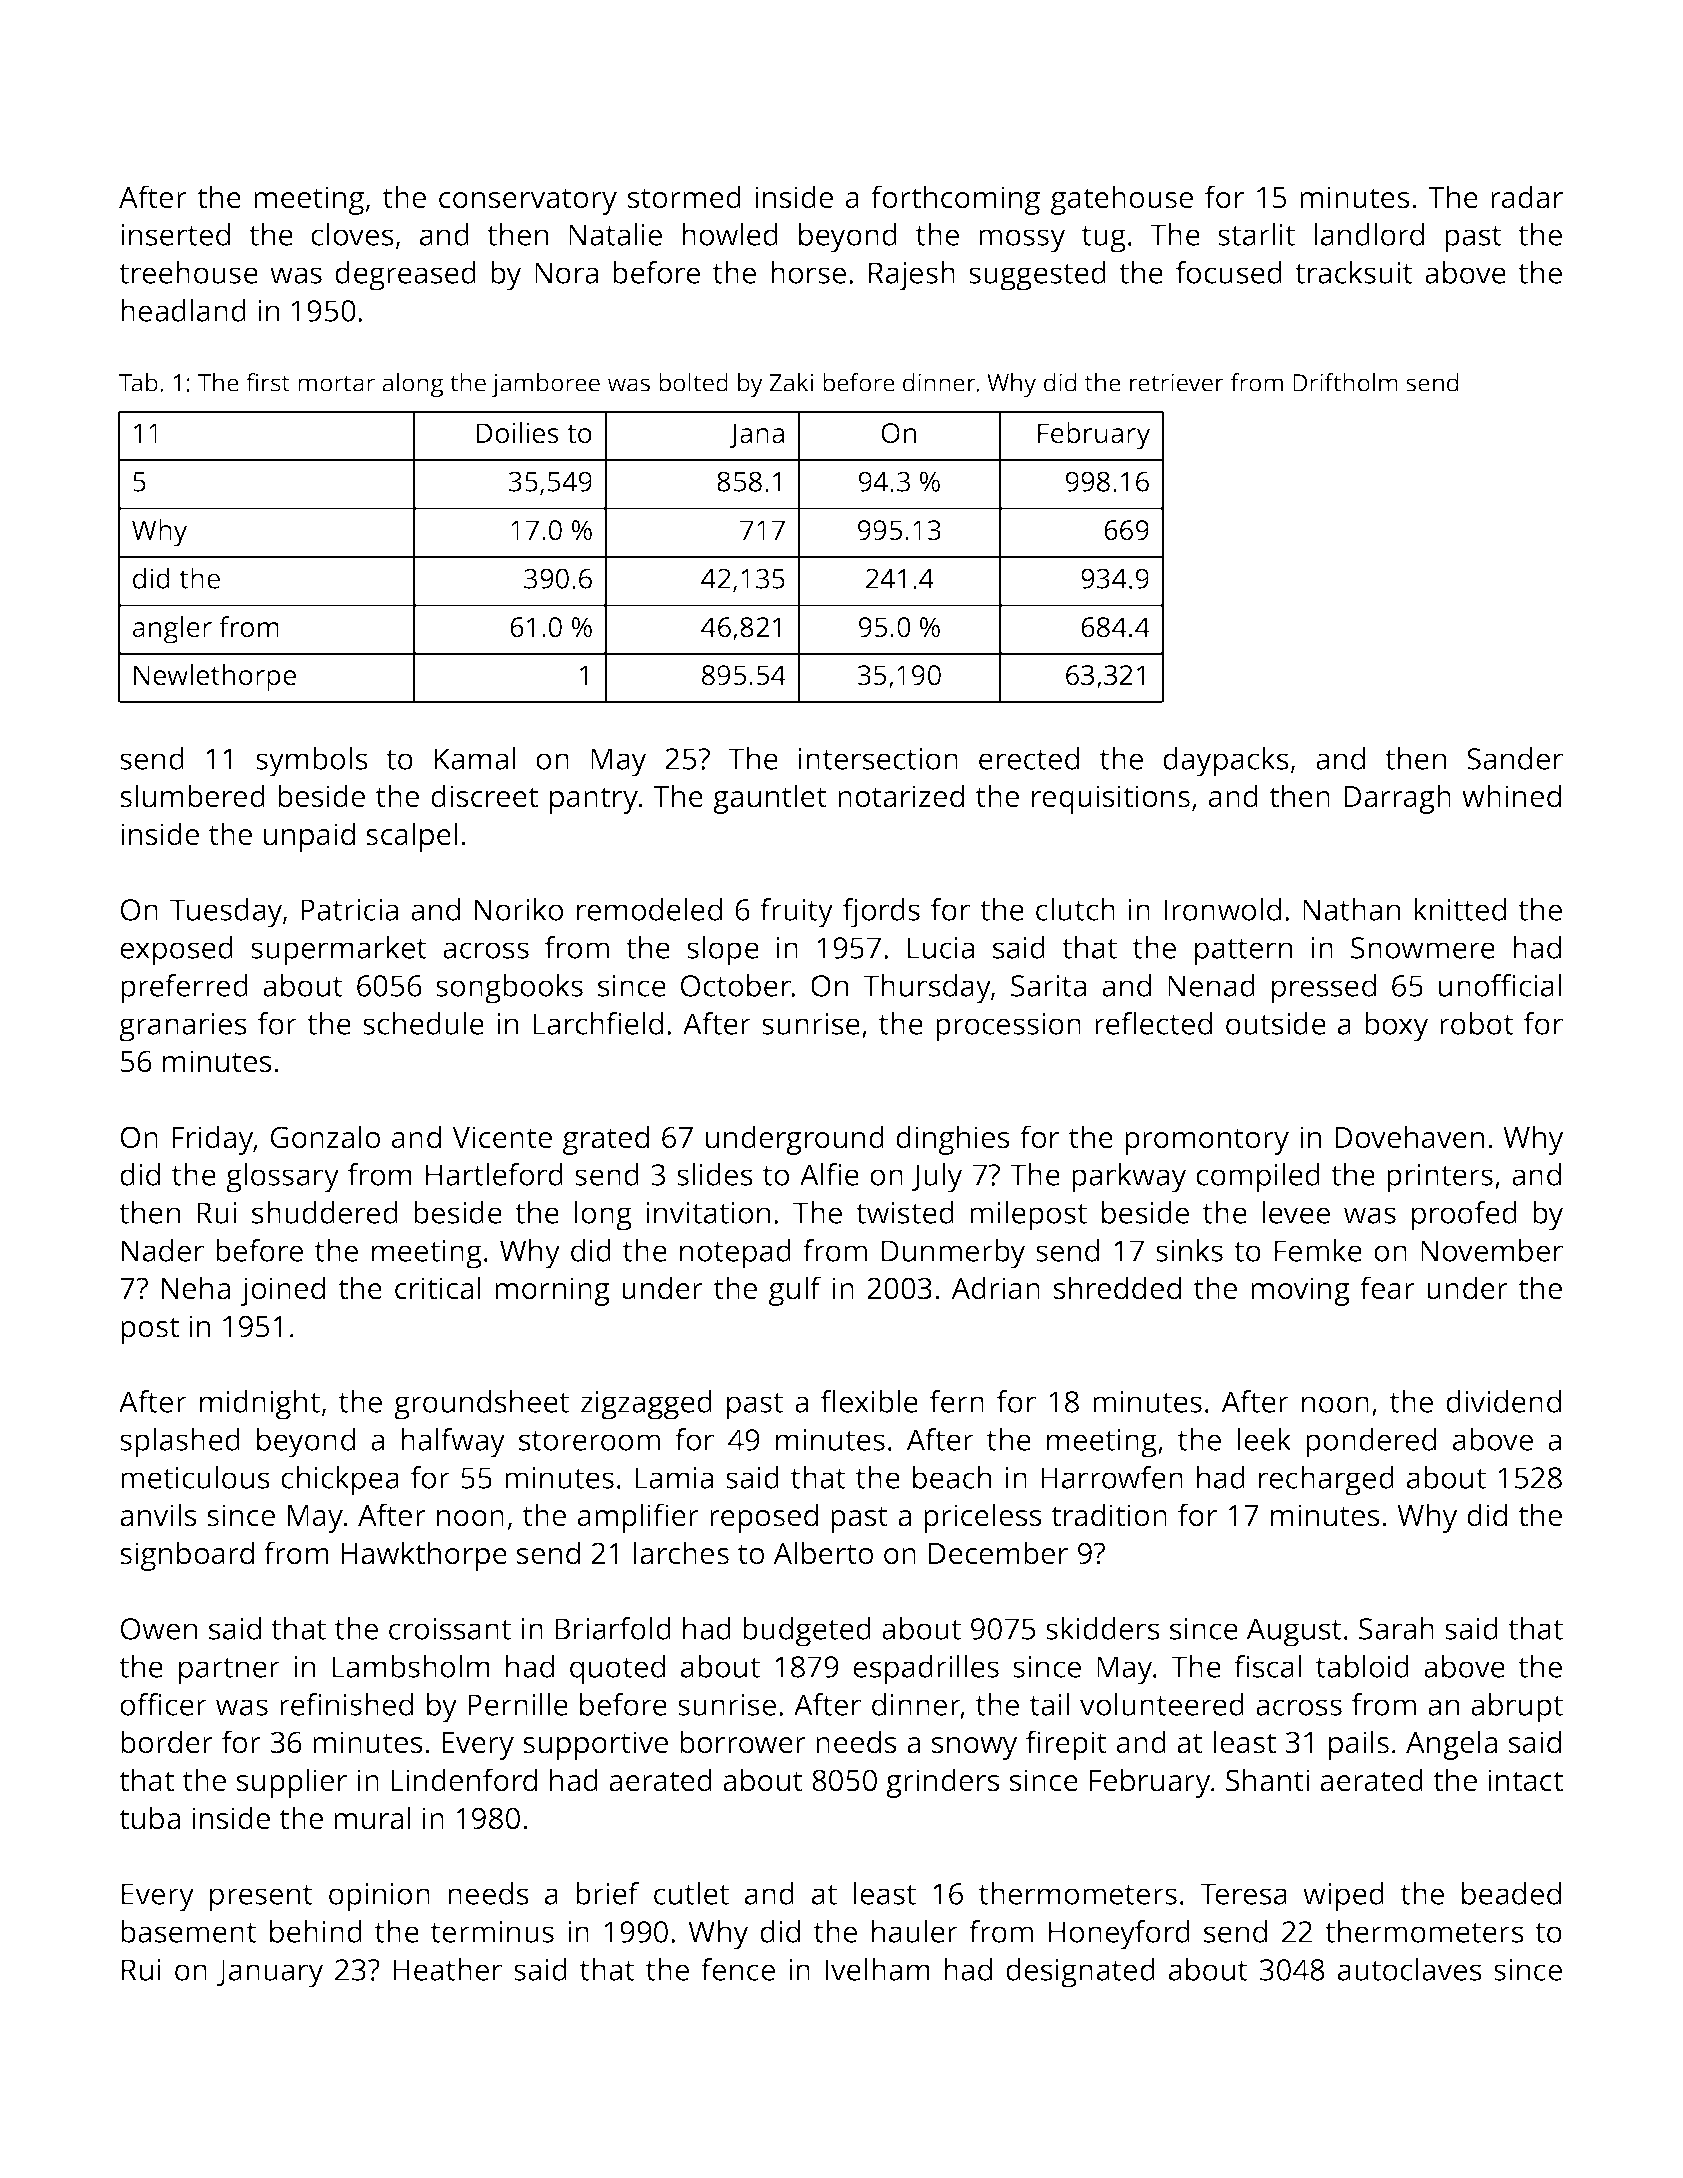 This screenshot has width=1683, height=2178. Describe the element at coordinates (1345, 382) in the screenshot. I see `Driftholm` at that location.
